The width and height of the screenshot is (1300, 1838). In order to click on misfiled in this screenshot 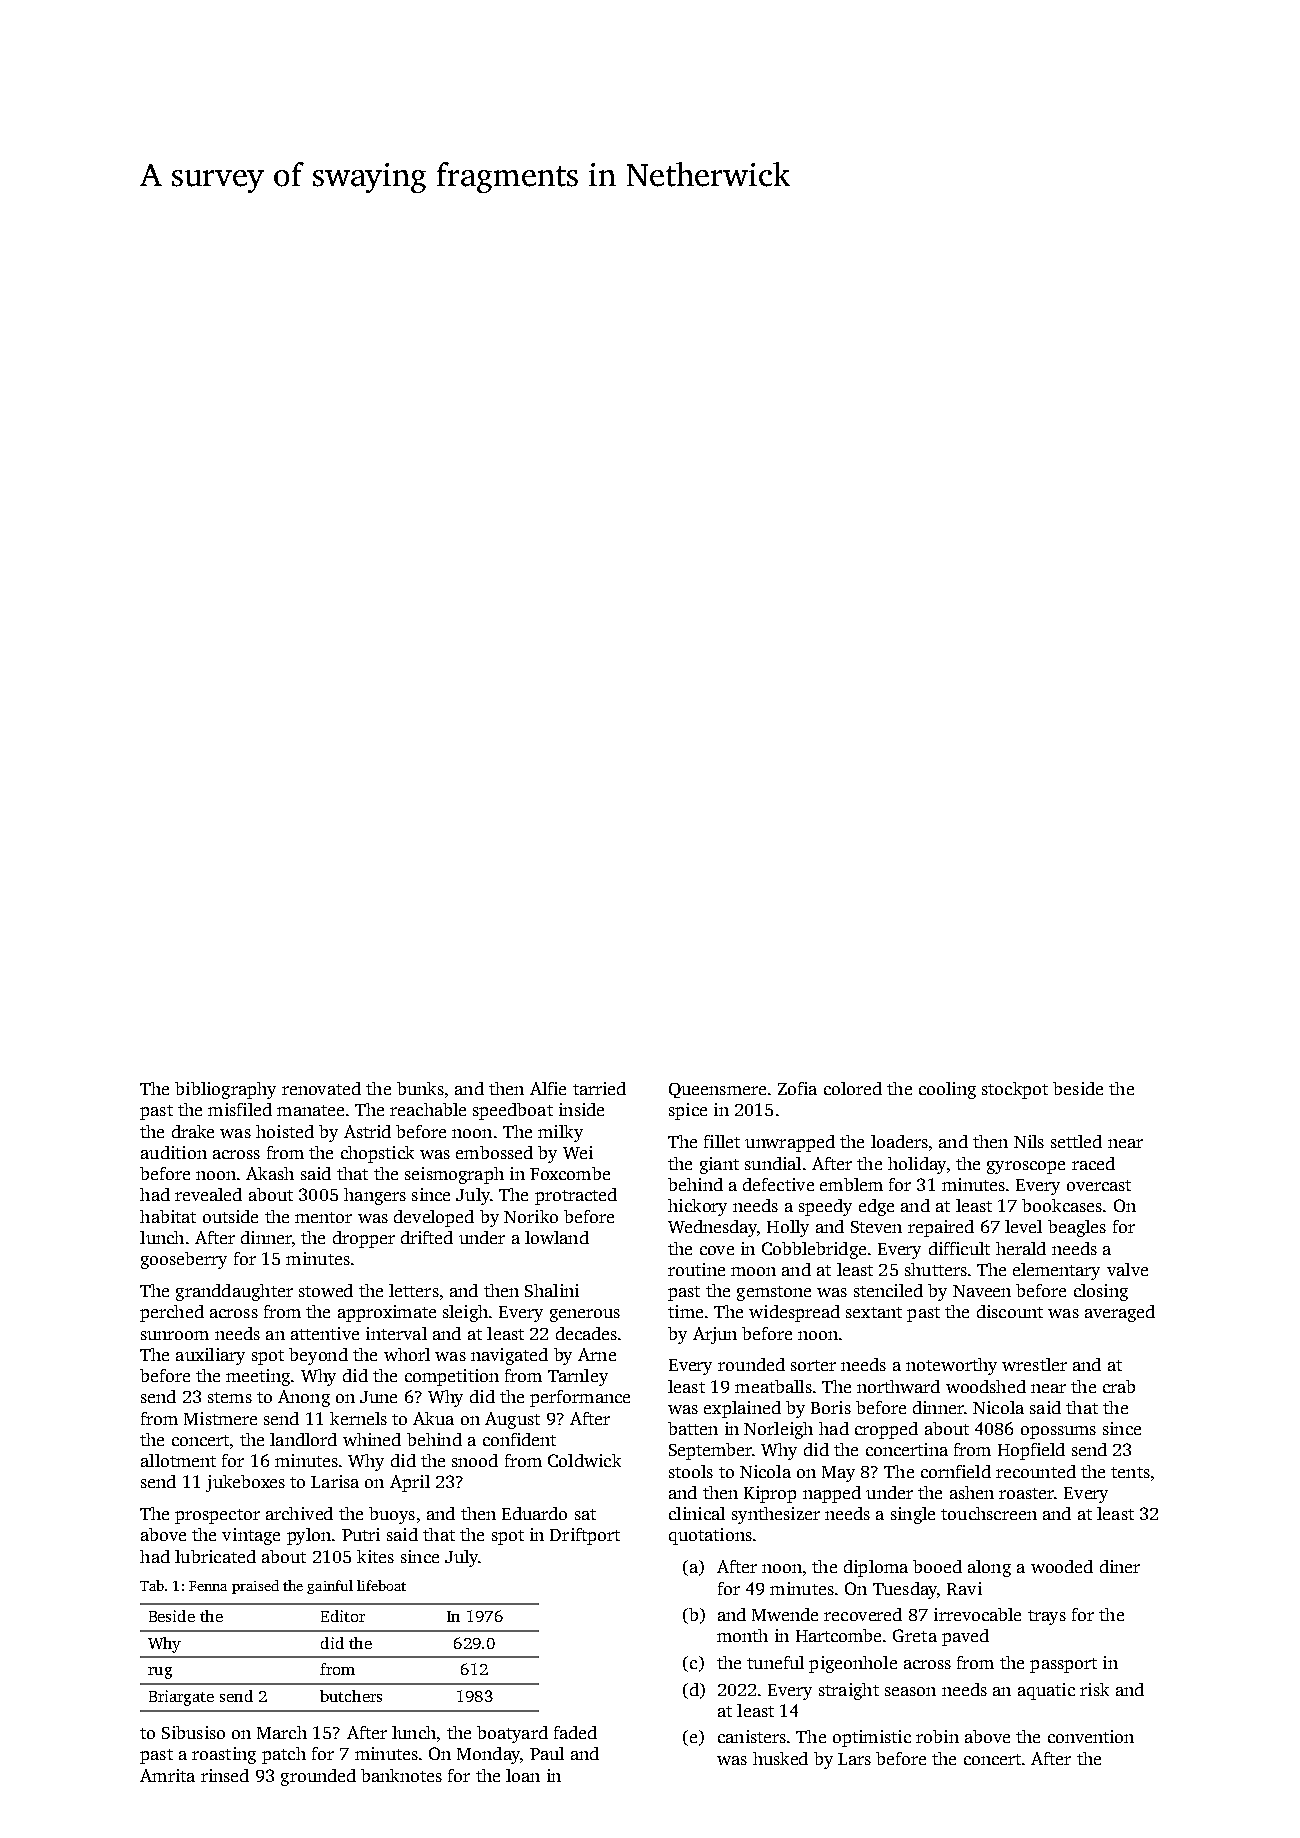, I will do `click(240, 1109)`.
